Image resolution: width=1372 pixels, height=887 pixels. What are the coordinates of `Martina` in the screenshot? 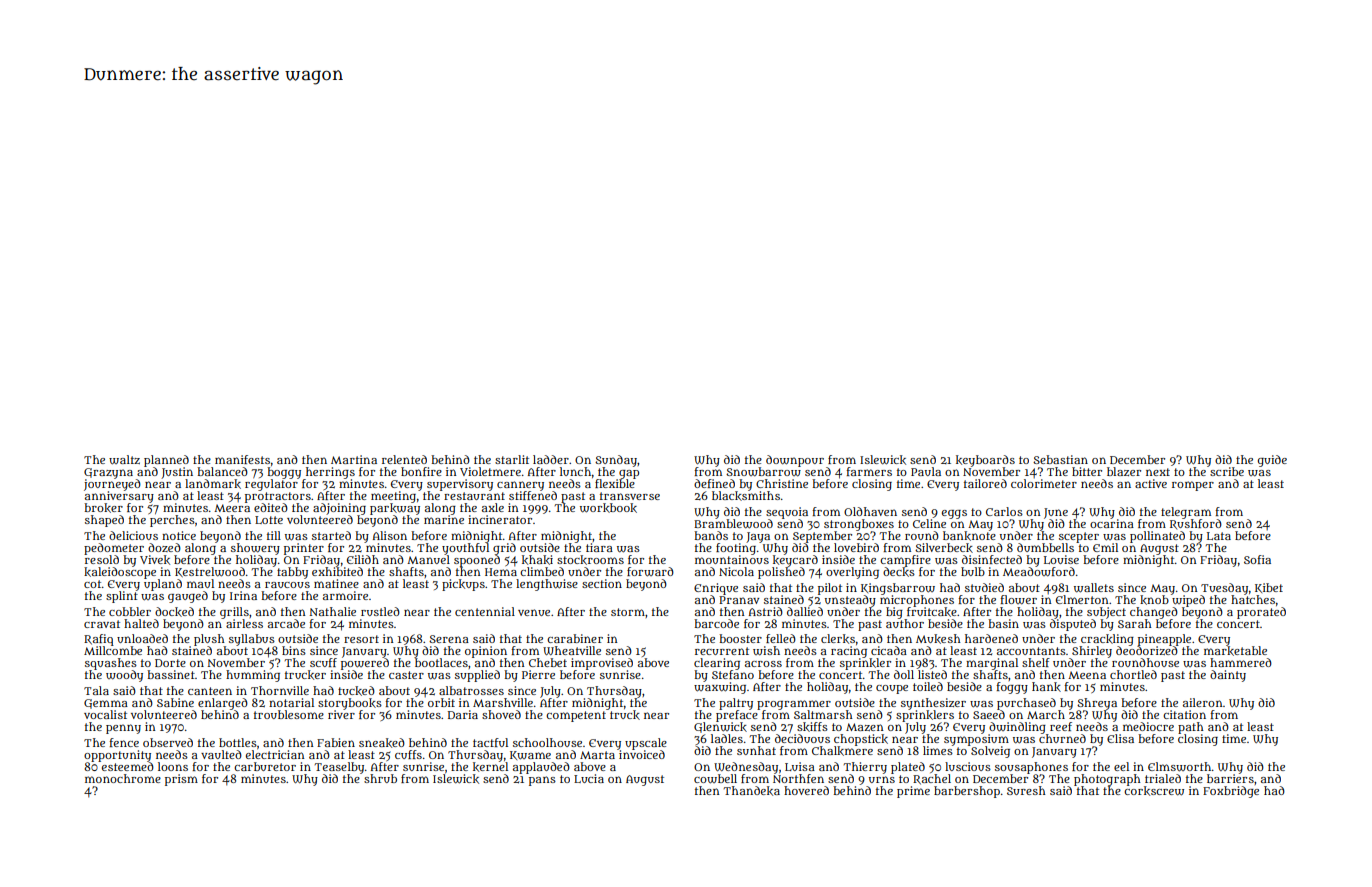 It's located at (354, 459).
